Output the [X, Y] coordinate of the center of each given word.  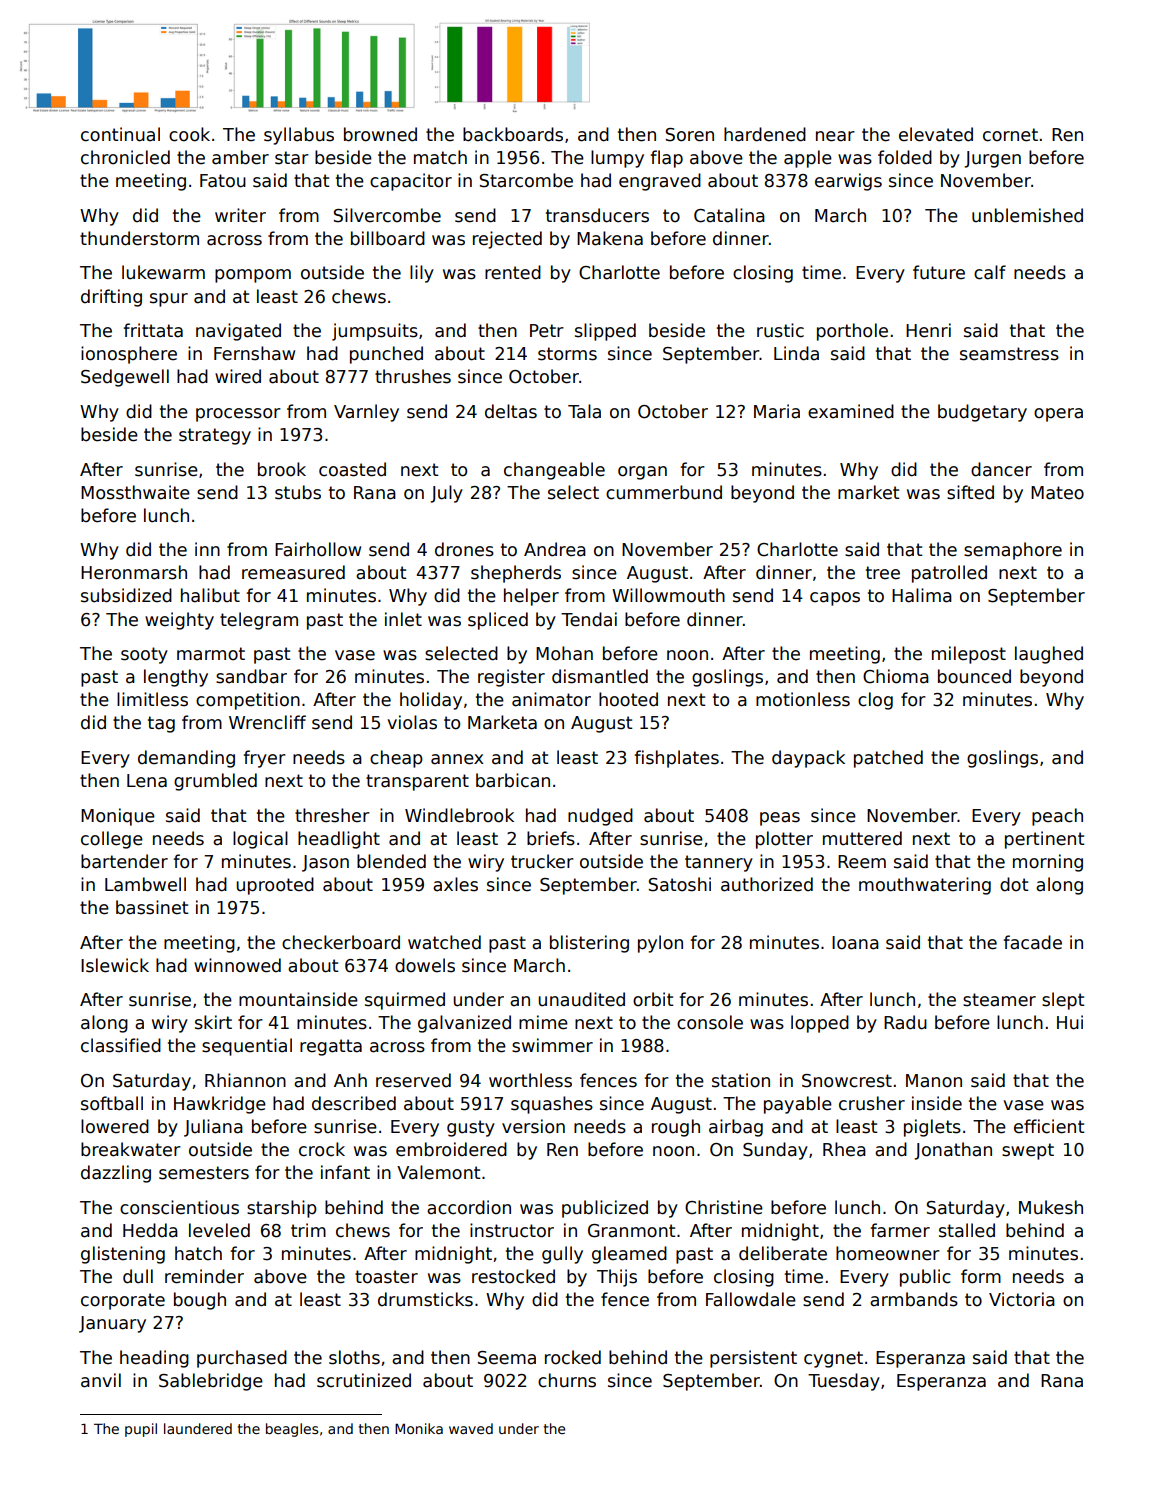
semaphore [1013, 551]
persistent [753, 1359]
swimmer [552, 1045]
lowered [115, 1126]
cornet [1010, 135]
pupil [141, 1430]
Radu [905, 1022]
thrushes [413, 376]
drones [464, 549]
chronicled [125, 157]
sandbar [251, 676]
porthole [852, 332]
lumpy [617, 159]
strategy [215, 436]
